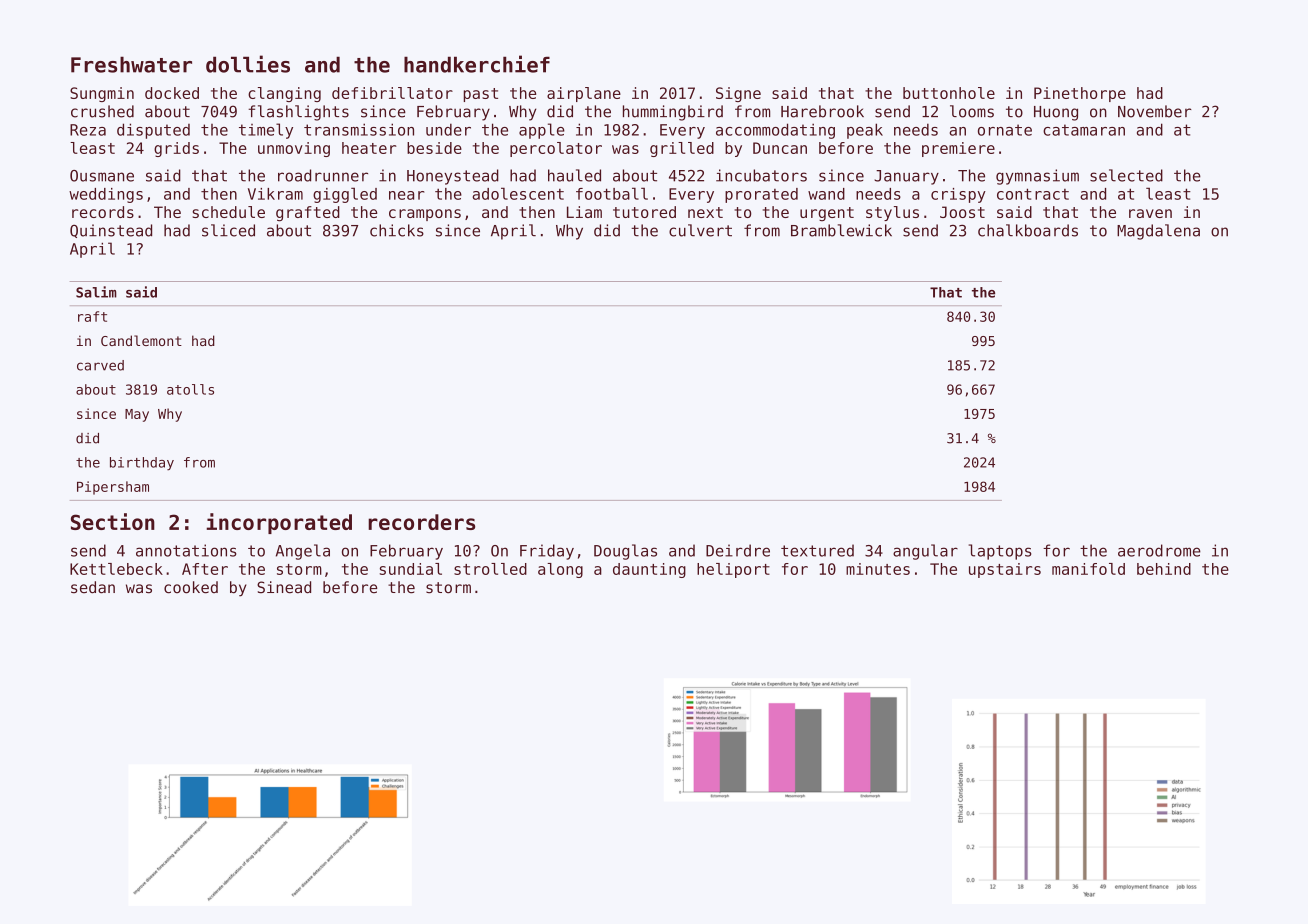 The width and height of the document is (1308, 924). What do you see at coordinates (682, 149) in the document?
I see `grilled` at bounding box center [682, 149].
